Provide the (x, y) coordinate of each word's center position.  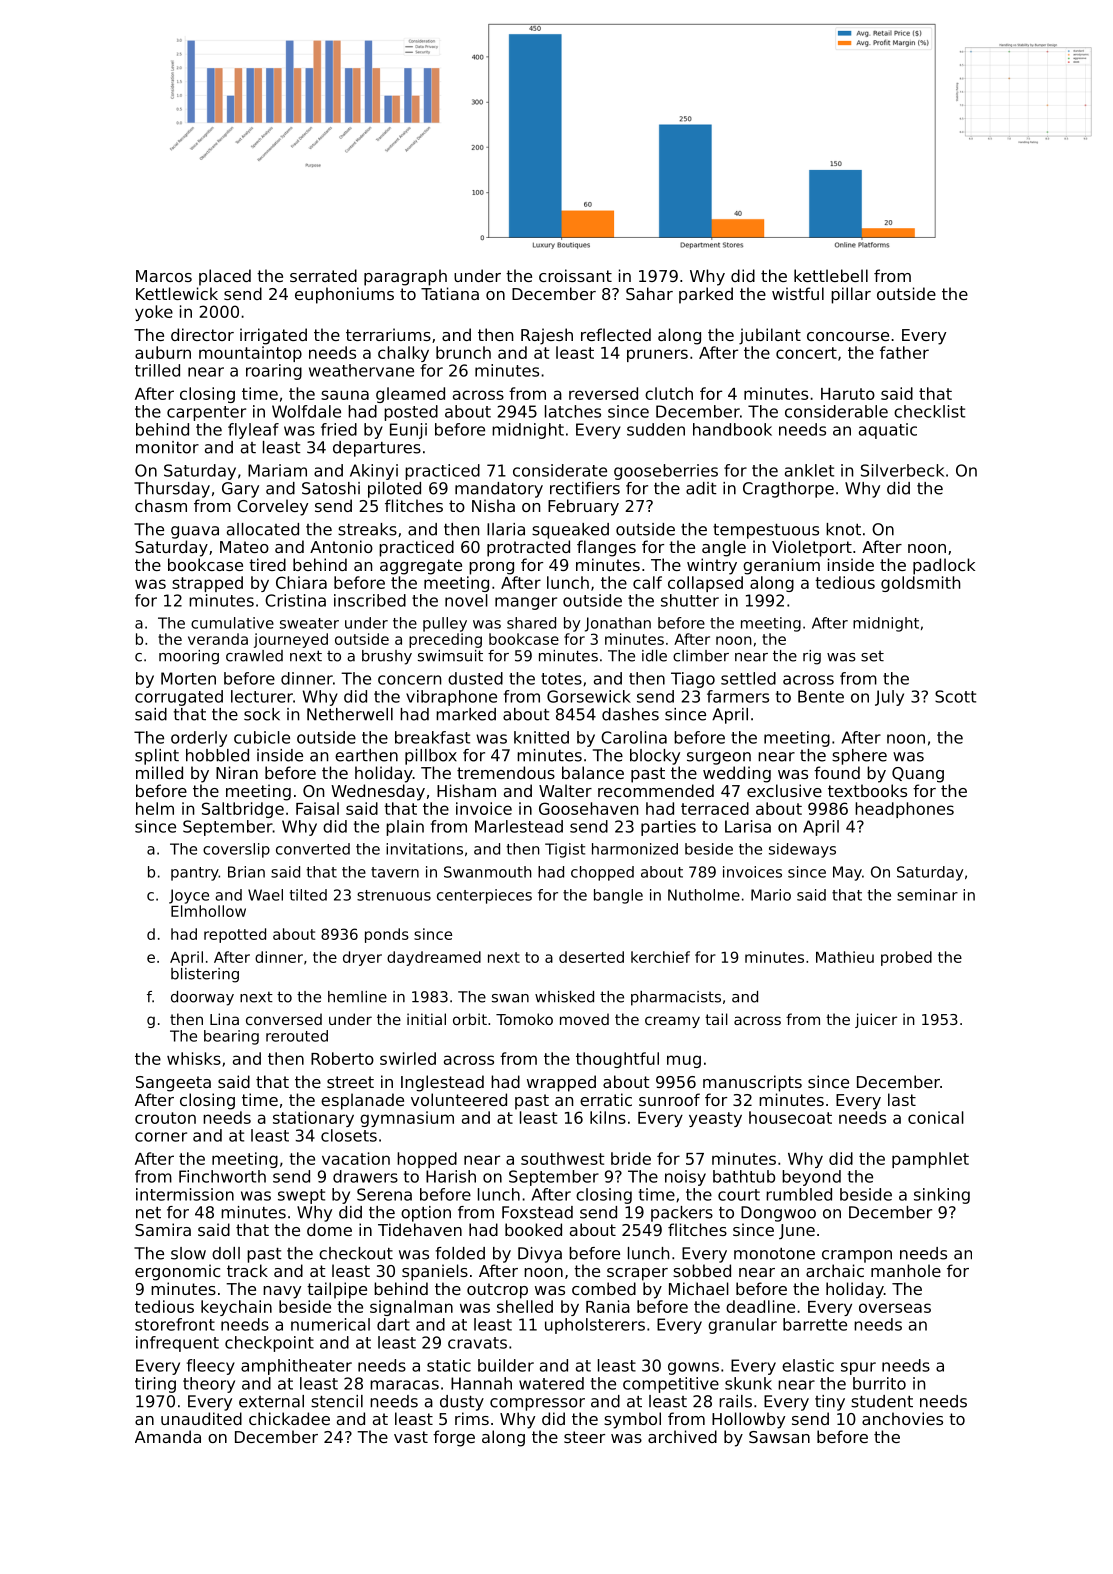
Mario (771, 895)
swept (301, 1196)
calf (647, 582)
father (904, 352)
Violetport (812, 548)
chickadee (289, 1418)
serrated (323, 275)
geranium (781, 566)
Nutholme (704, 895)
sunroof (669, 1099)
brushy (387, 657)
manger (526, 603)
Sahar (649, 293)
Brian (246, 872)
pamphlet (930, 1160)
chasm (161, 505)
